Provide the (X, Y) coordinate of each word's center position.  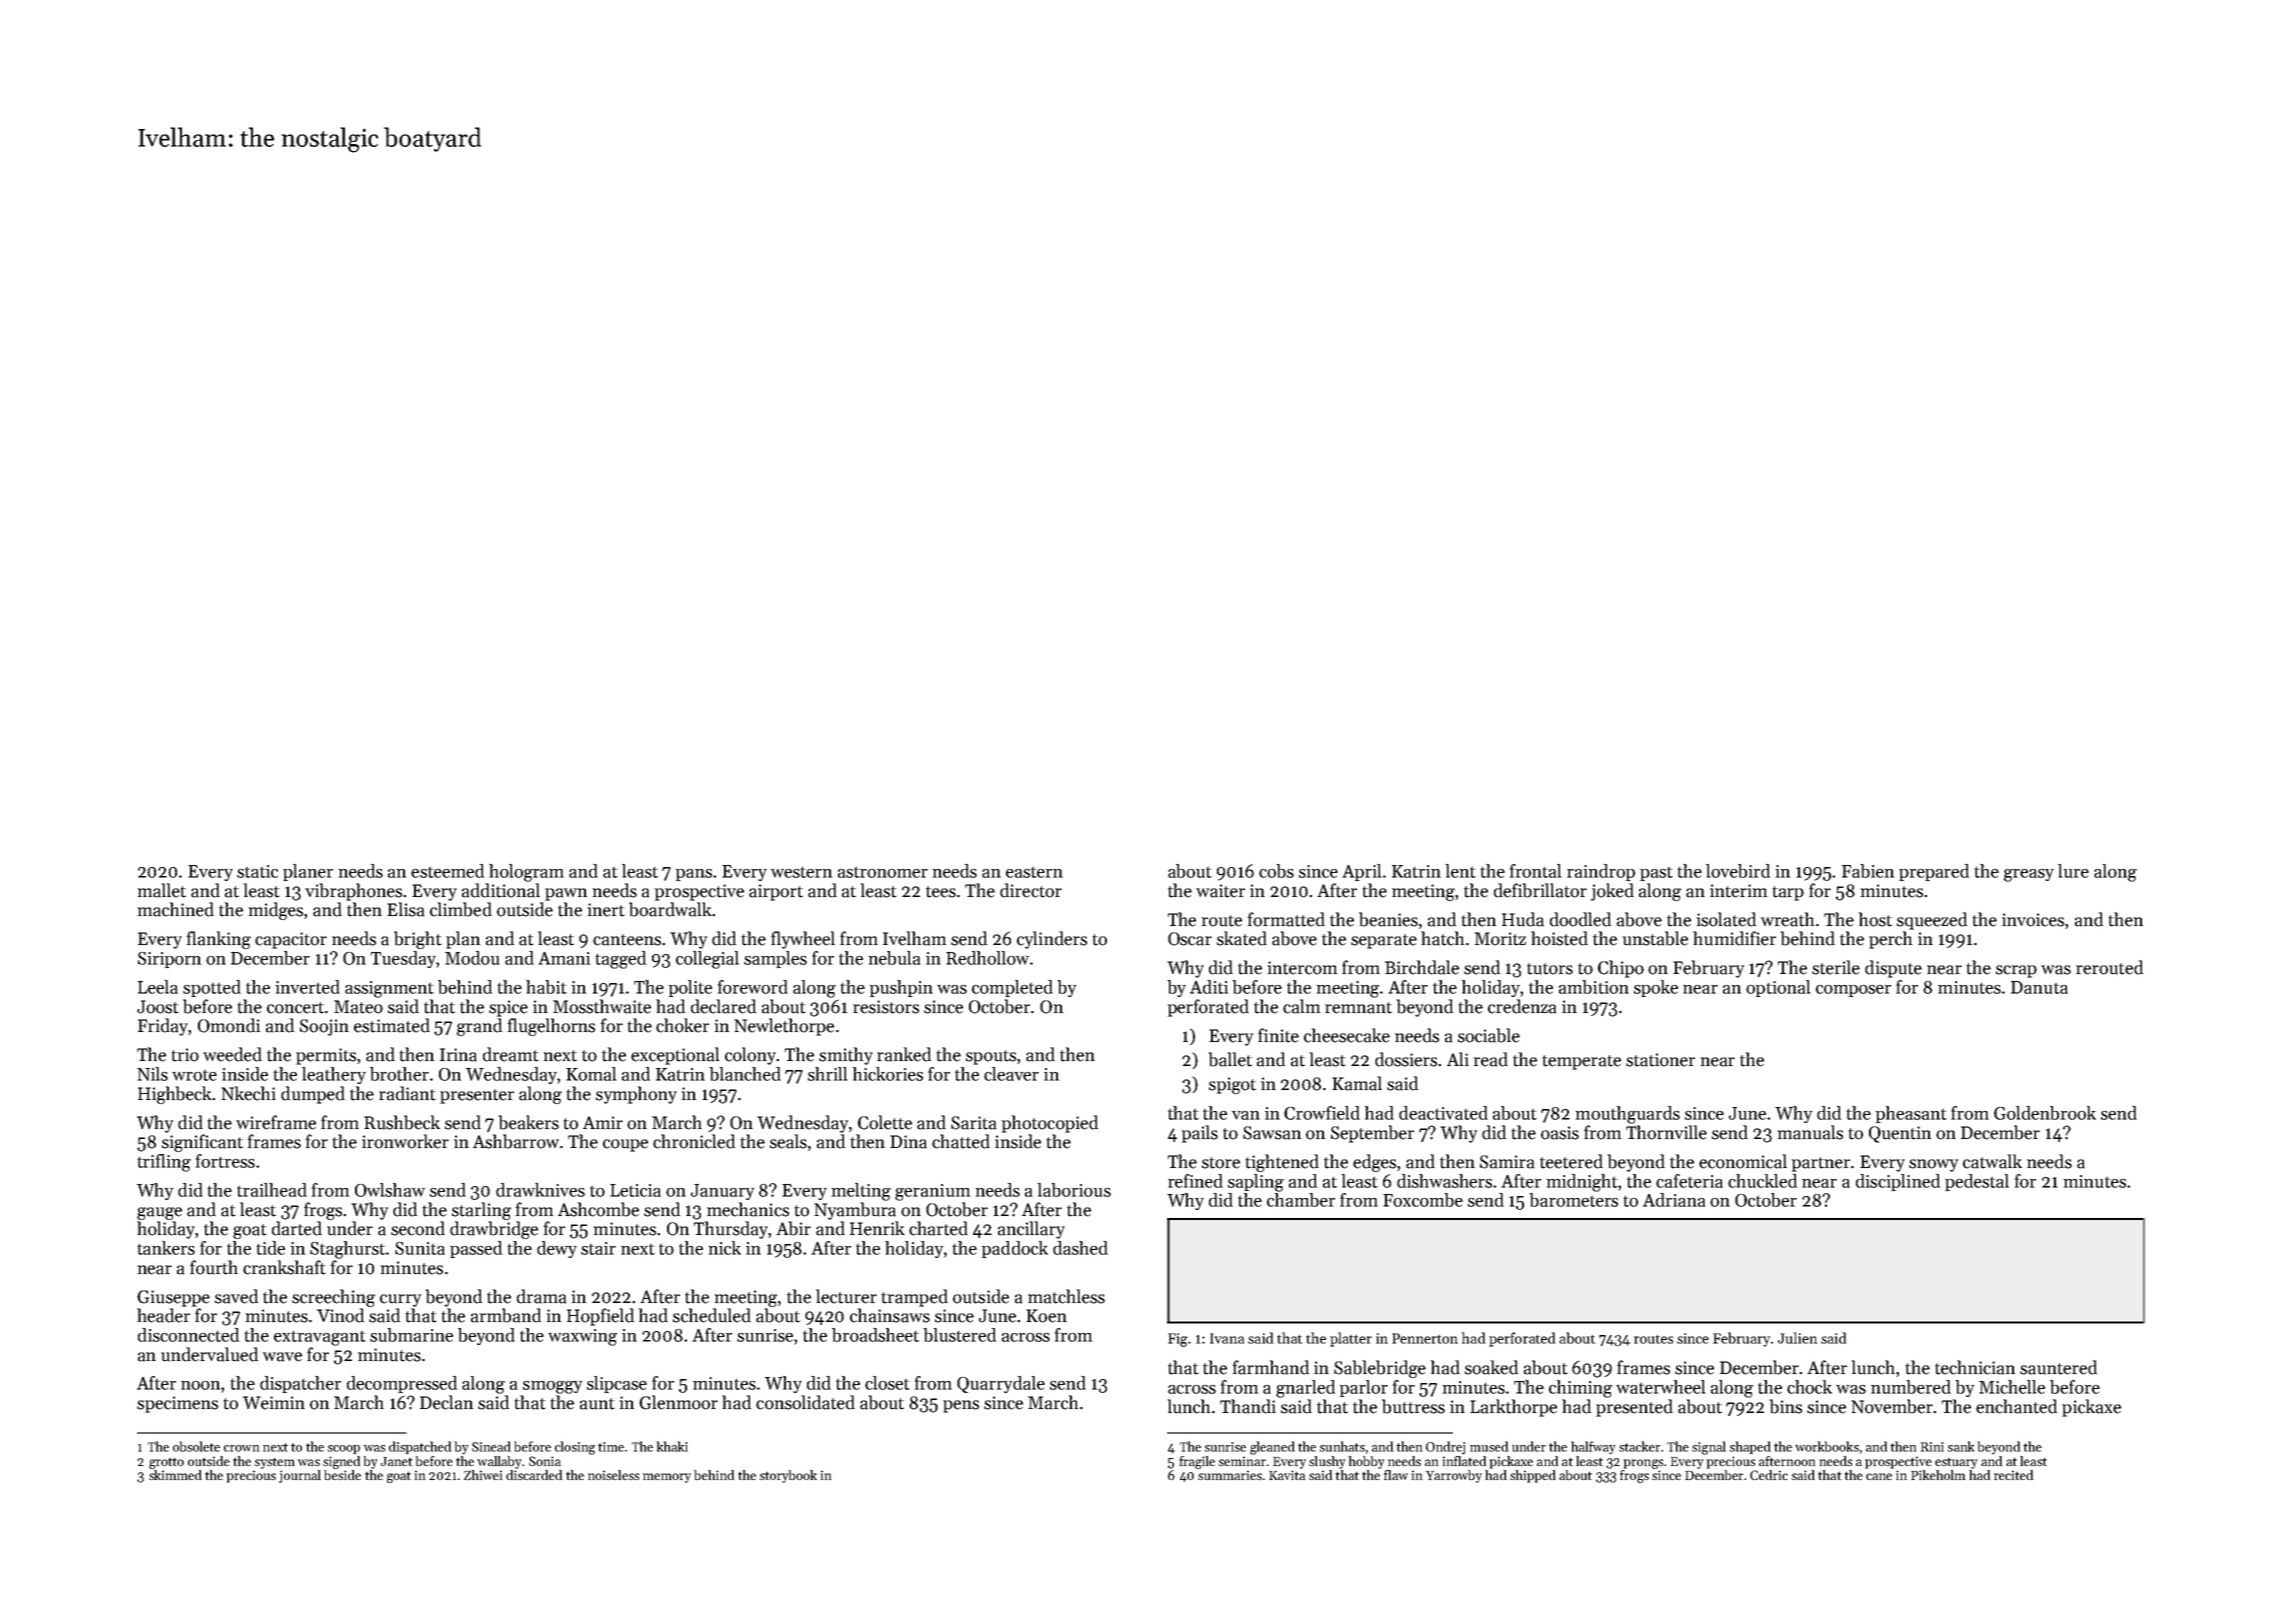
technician (1975, 1367)
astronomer (883, 872)
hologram (526, 873)
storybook (788, 1476)
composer (1853, 991)
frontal (1535, 871)
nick (725, 1248)
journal (300, 1476)
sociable (1489, 1035)
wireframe (276, 1122)
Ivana (1227, 1338)
